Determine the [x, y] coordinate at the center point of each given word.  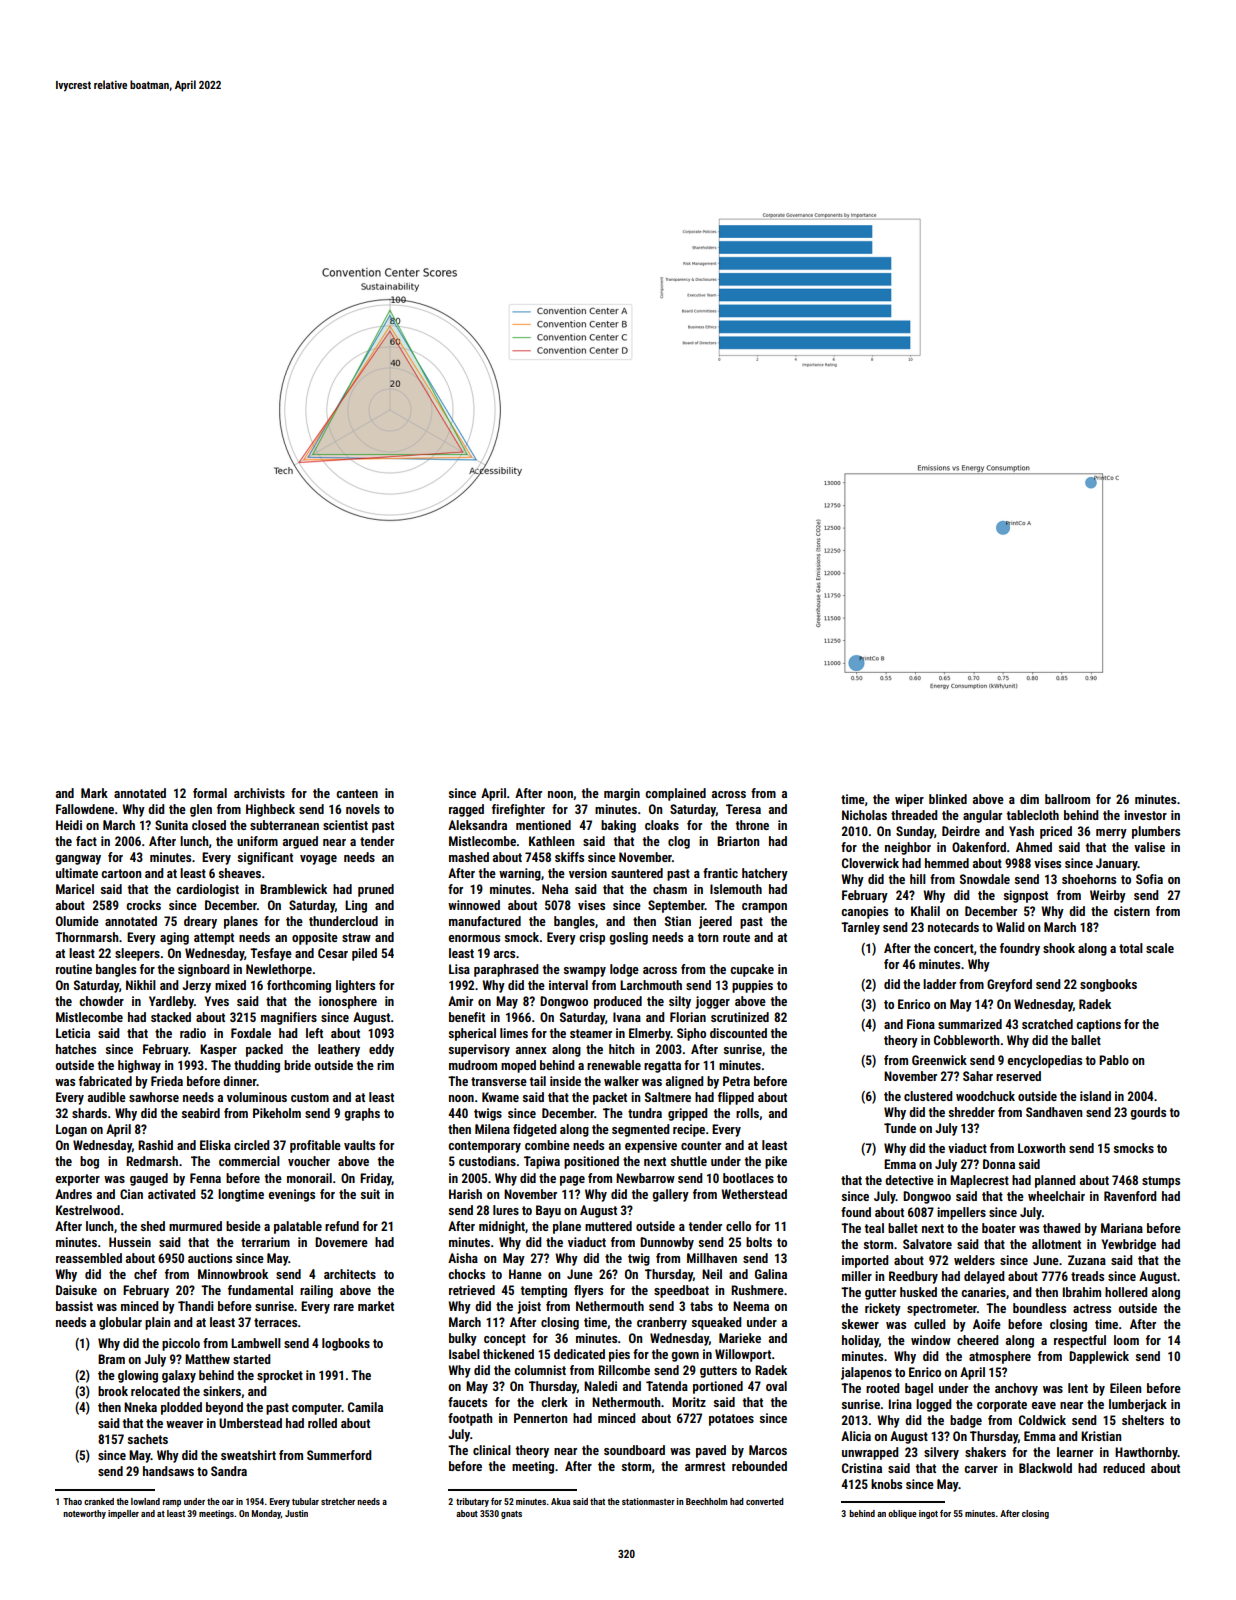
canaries [983, 1292]
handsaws [168, 1471]
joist [529, 1307]
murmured [195, 1226]
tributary [472, 1502]
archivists [259, 793]
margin [622, 794]
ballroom [1067, 799]
